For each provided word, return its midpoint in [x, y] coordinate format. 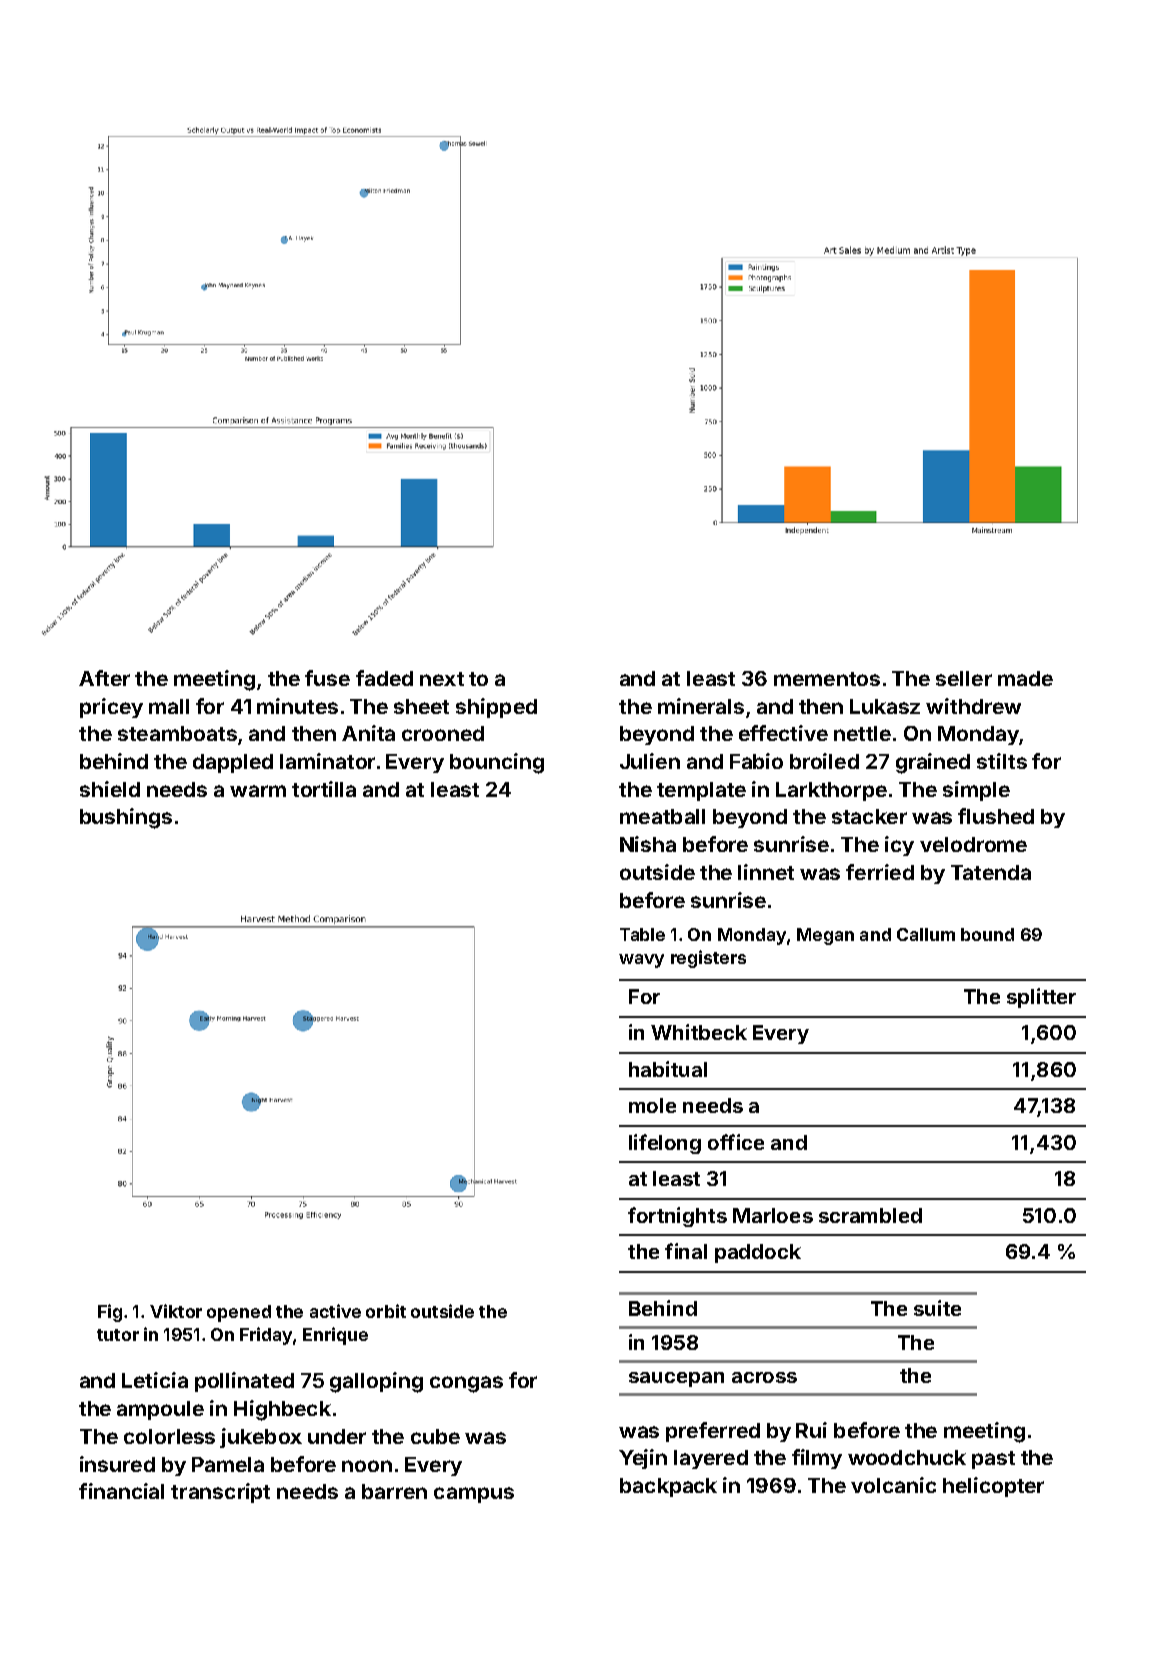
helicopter [993, 1487]
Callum [926, 934]
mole [652, 1105]
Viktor [176, 1311]
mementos [827, 679]
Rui [811, 1430]
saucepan [676, 1379]
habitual [668, 1069]
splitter [1041, 998]
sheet [421, 706]
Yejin [643, 1459]
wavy [641, 961]
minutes [297, 706]
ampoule [160, 1410]
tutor [118, 1335]
